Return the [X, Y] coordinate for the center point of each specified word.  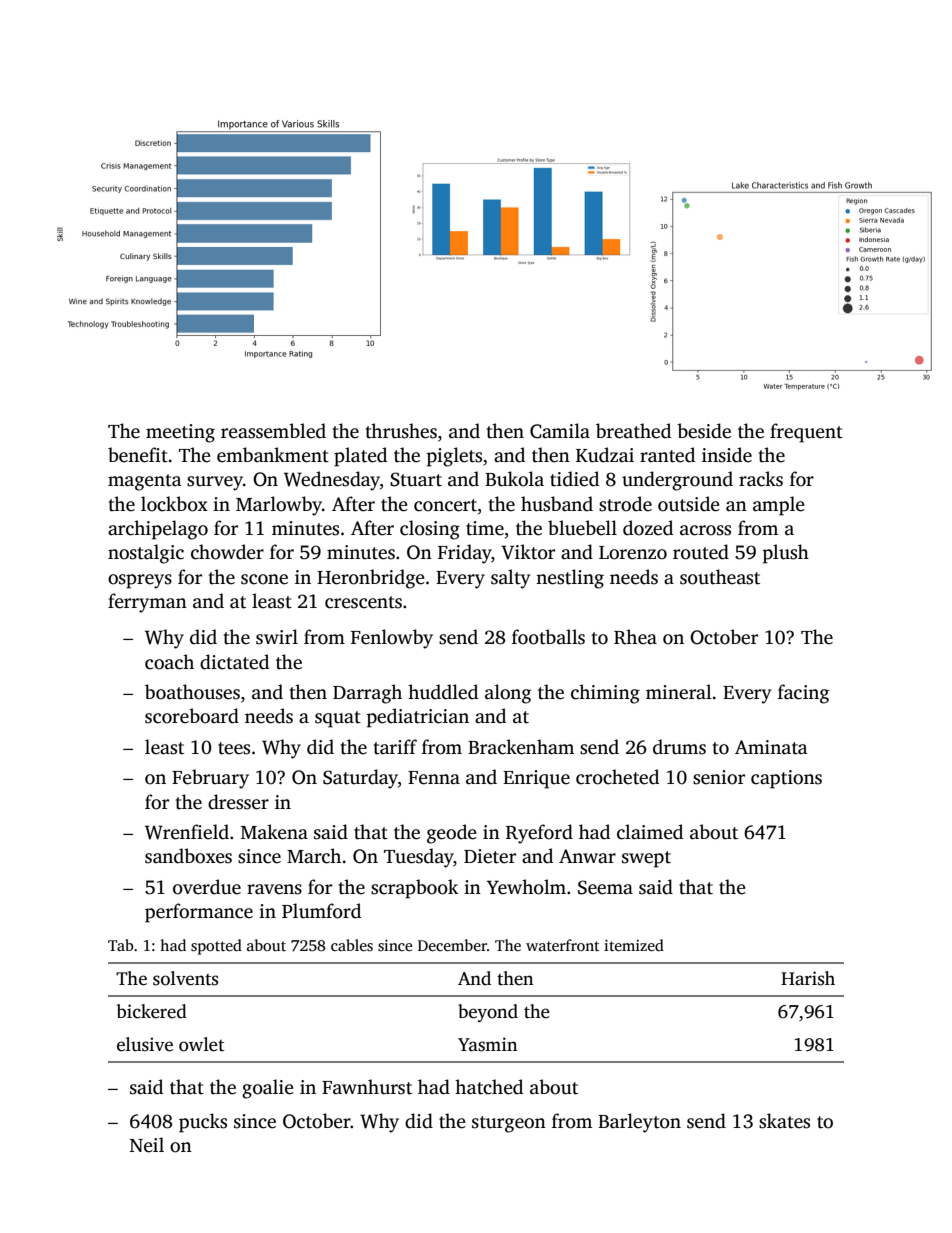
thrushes [401, 431]
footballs [548, 637]
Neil [147, 1145]
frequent [806, 433]
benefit [138, 455]
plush [786, 554]
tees [234, 748]
